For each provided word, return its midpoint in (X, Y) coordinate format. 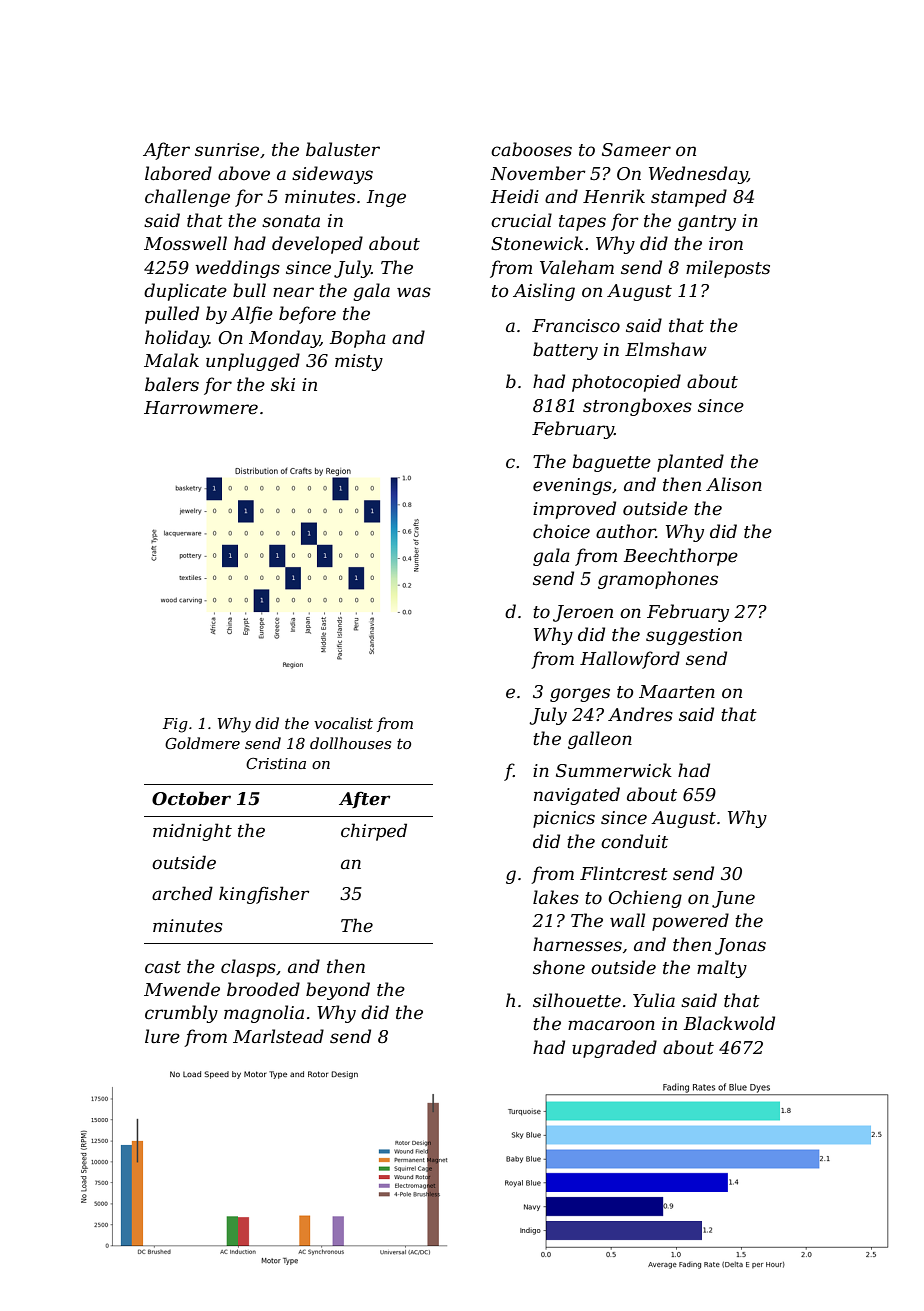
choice (561, 531)
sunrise (227, 150)
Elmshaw (666, 349)
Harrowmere (201, 408)
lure (162, 1036)
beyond (338, 991)
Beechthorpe (681, 557)
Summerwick (614, 770)
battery (565, 351)
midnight (192, 832)
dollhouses (350, 743)
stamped (689, 198)
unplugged (253, 362)
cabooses (531, 149)
